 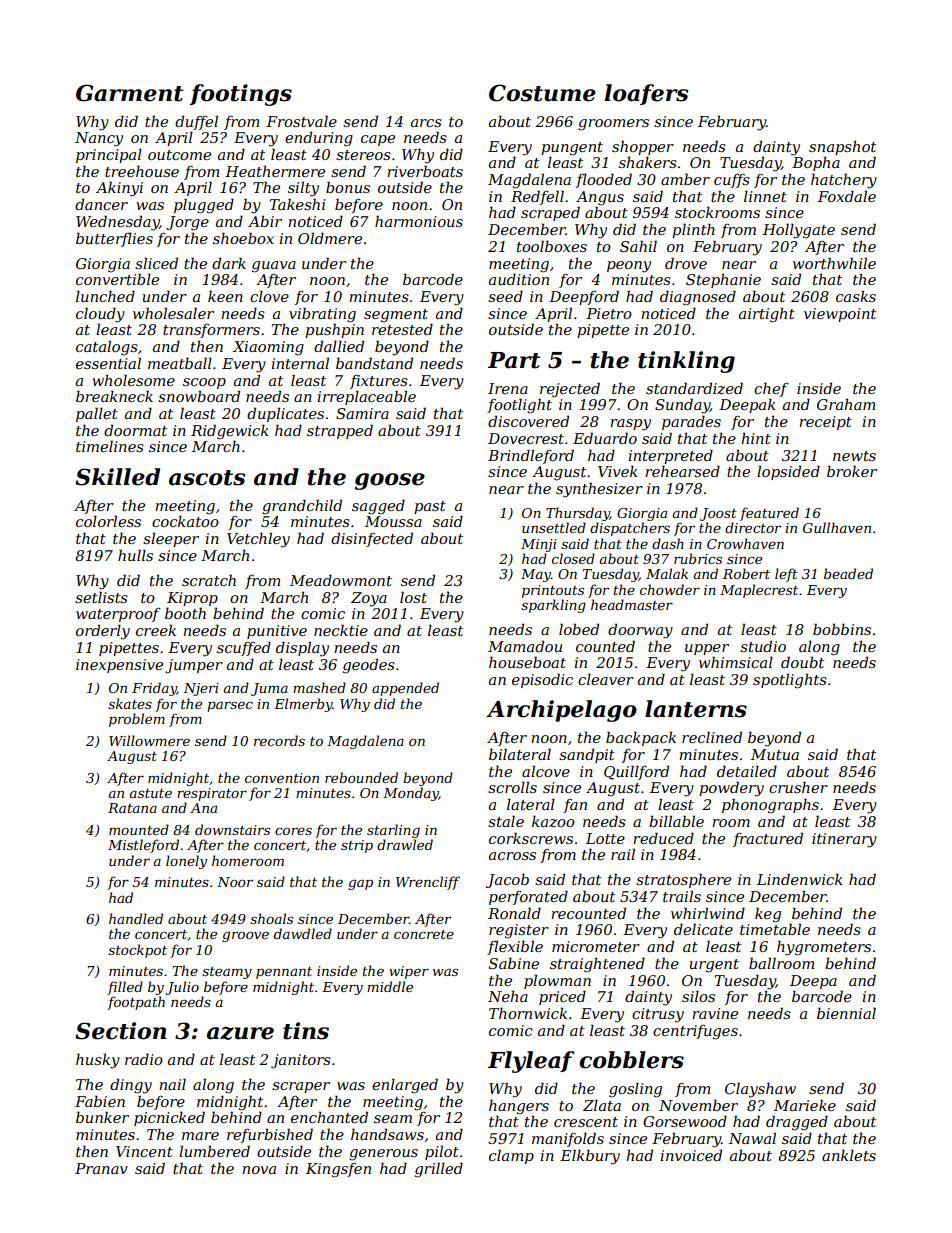 I want to click on Garment, so click(x=129, y=93).
